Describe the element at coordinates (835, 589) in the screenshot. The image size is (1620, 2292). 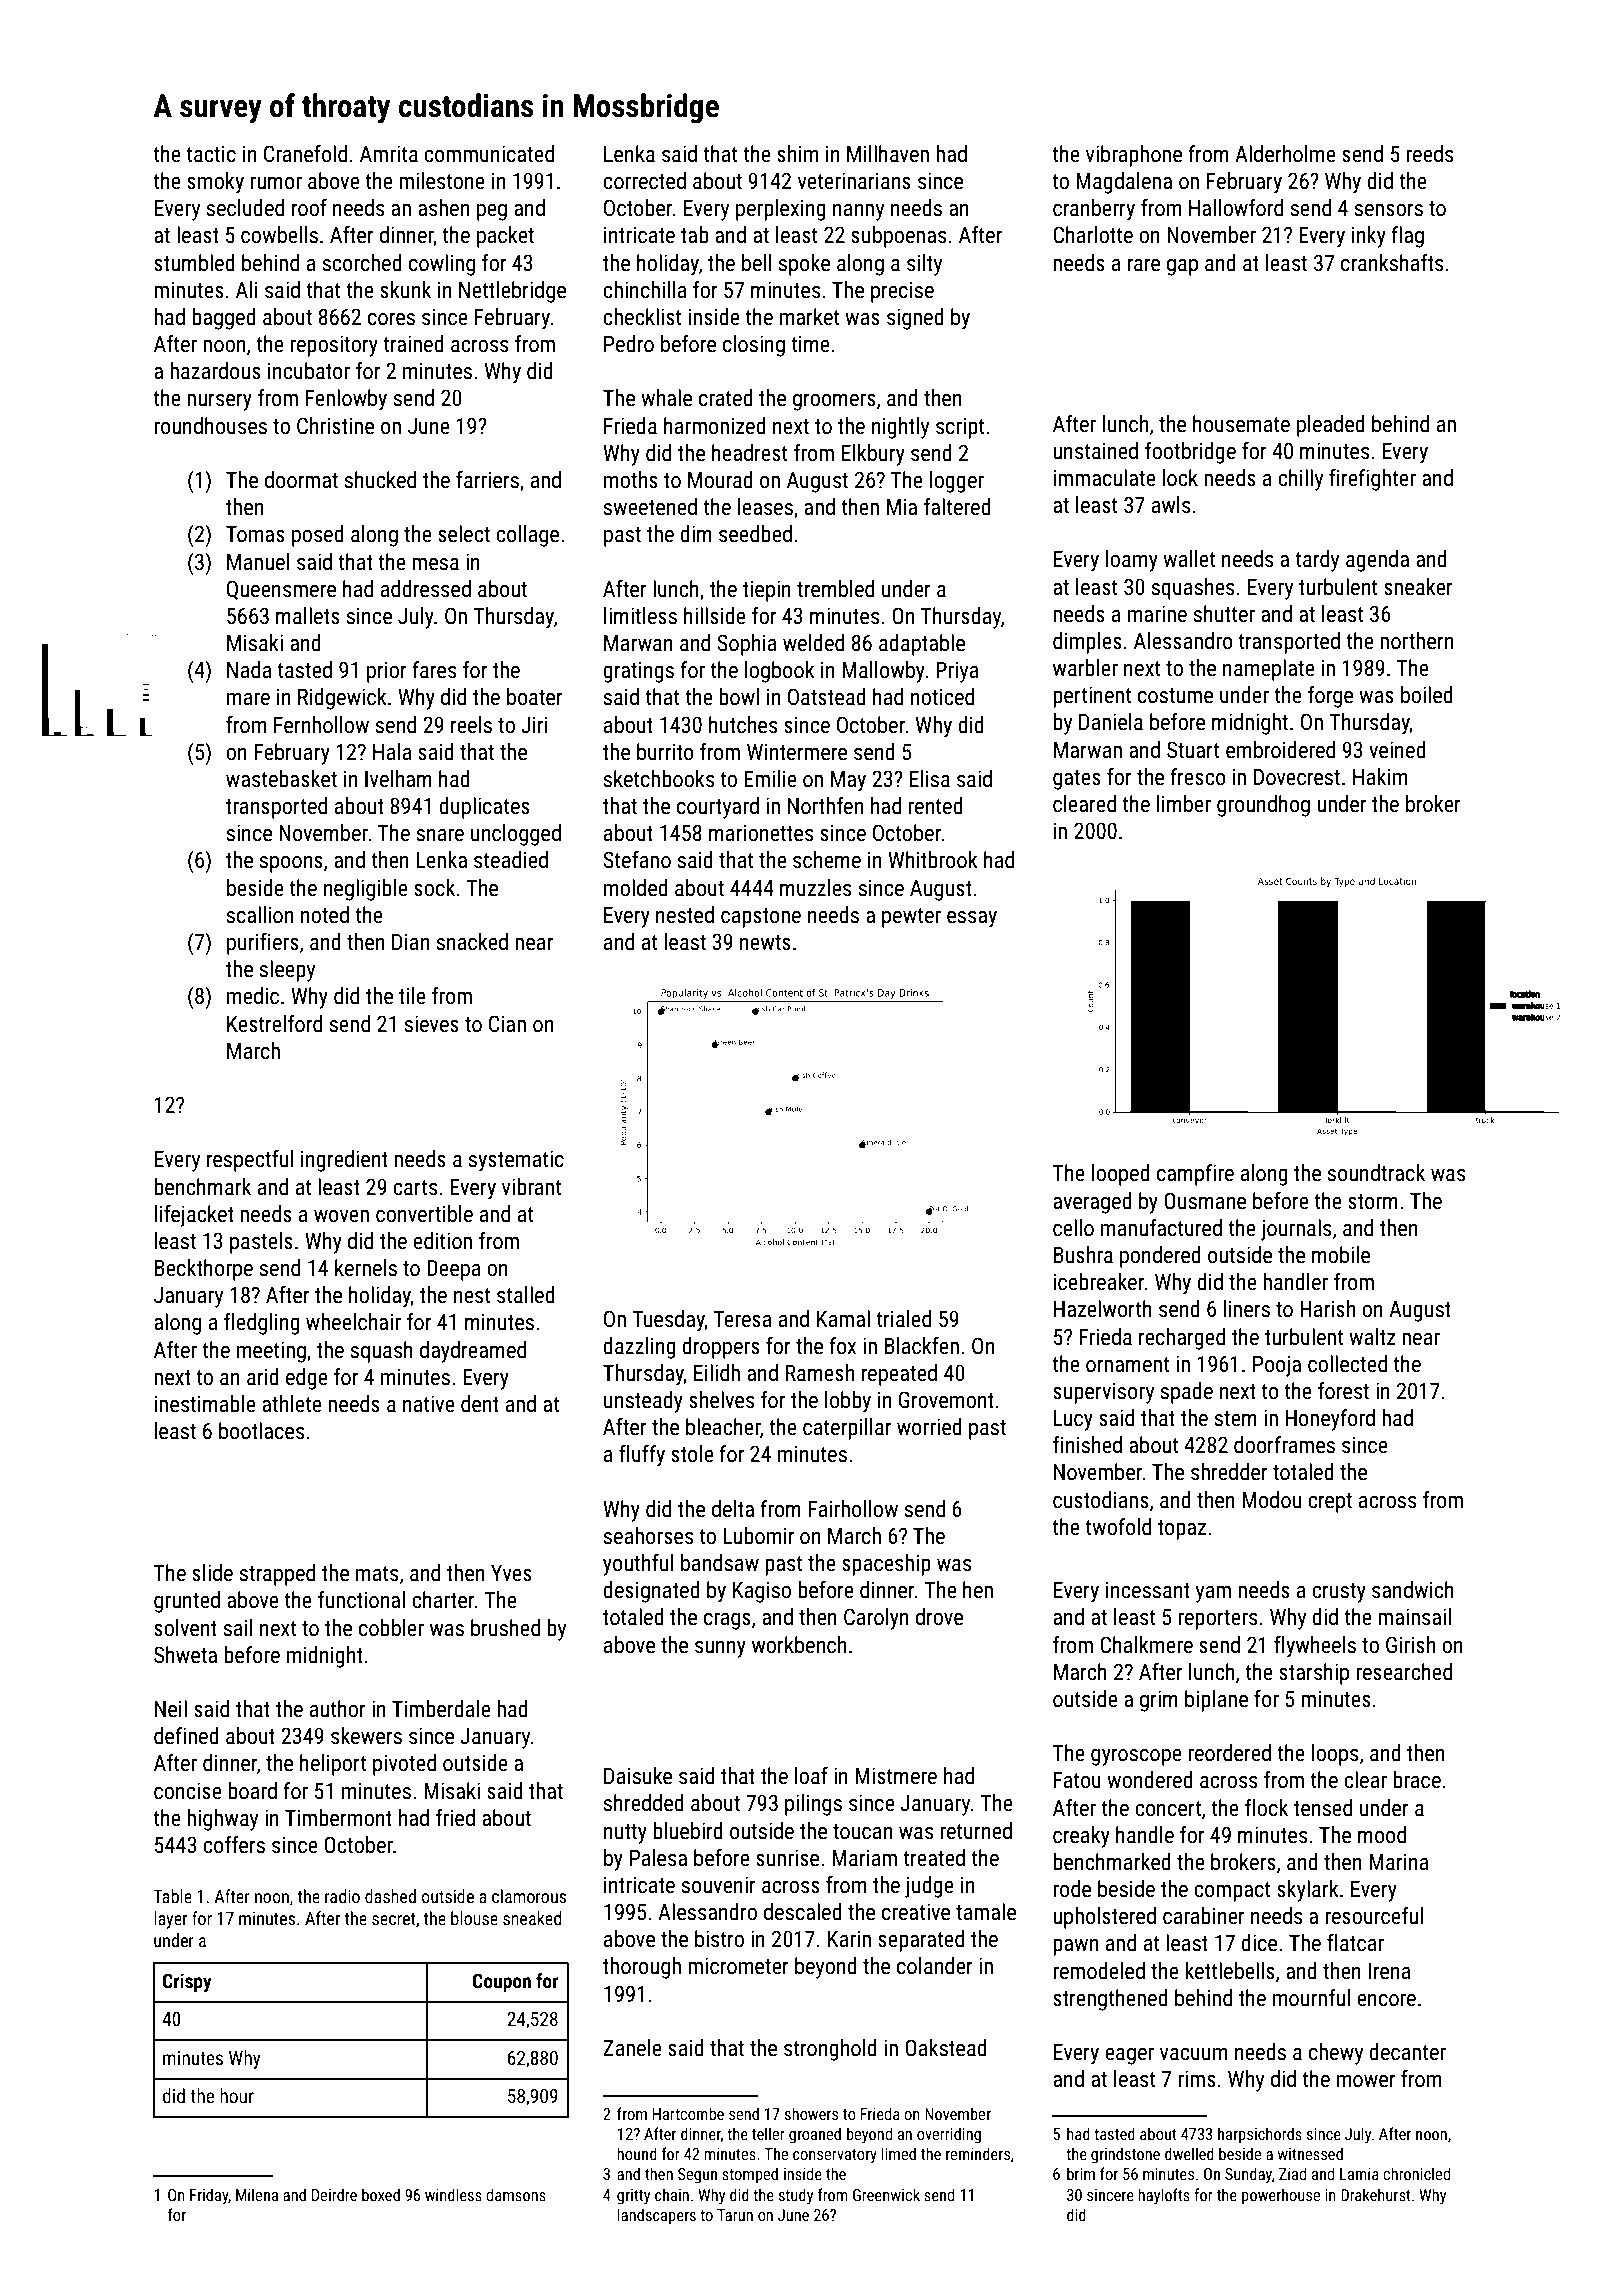
I see `trembled` at that location.
